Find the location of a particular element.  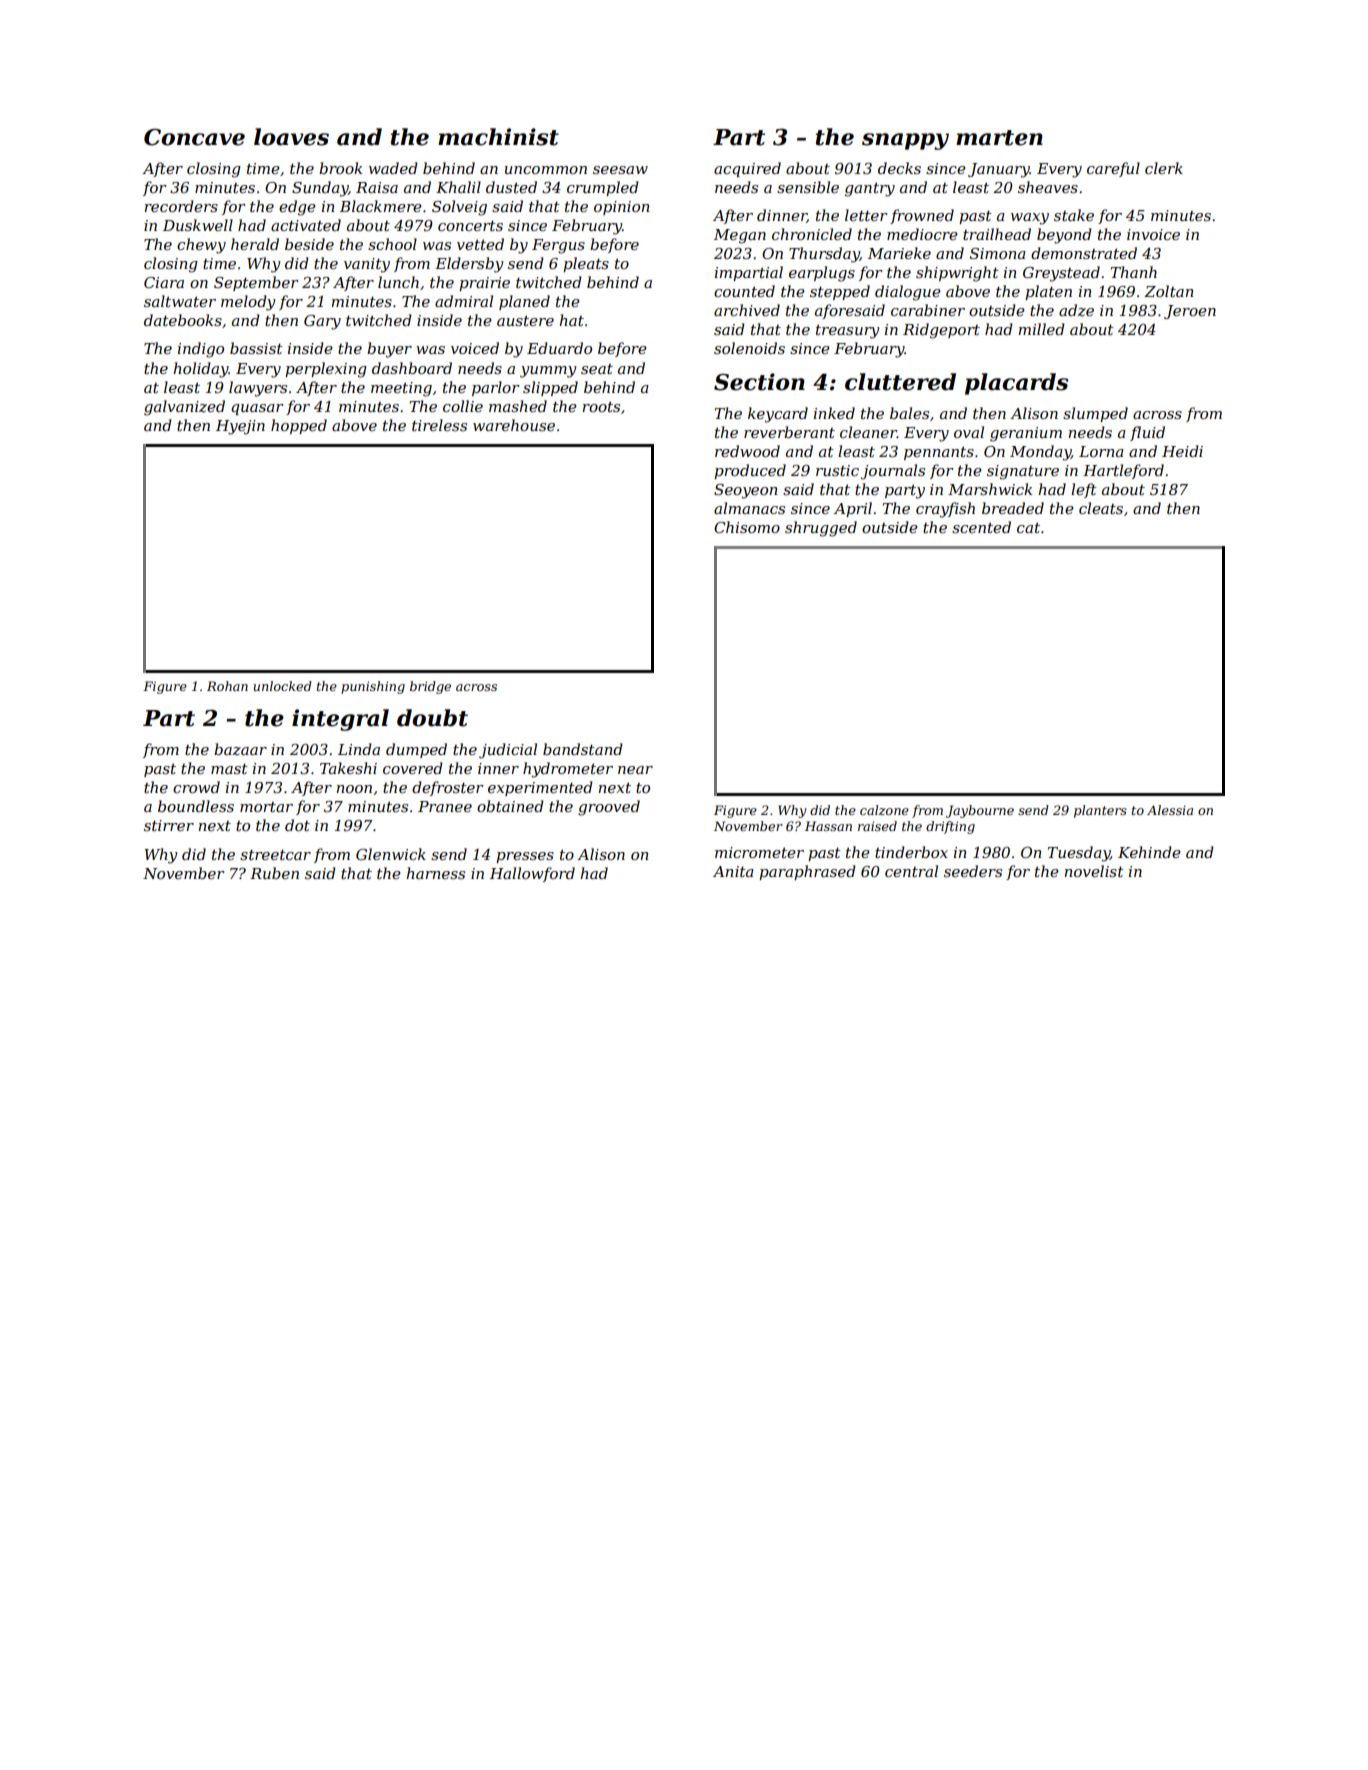

loaves is located at coordinates (291, 137).
